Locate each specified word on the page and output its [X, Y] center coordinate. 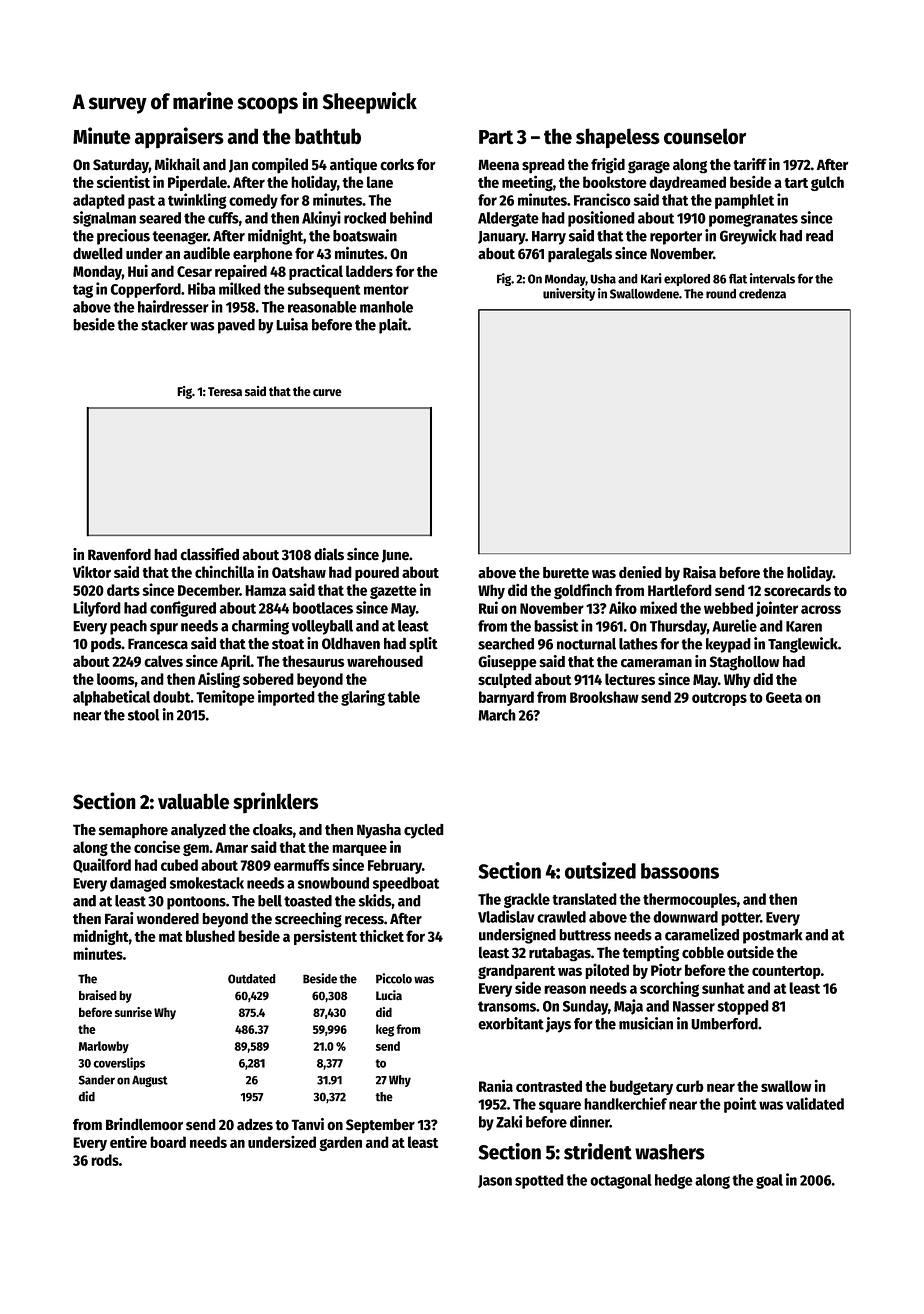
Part [496, 137]
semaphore [133, 831]
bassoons [680, 871]
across [821, 609]
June [395, 556]
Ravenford [119, 554]
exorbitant [511, 1023]
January [501, 238]
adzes [255, 1124]
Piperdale [197, 183]
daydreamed [687, 183]
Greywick [748, 237]
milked [240, 288]
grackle [527, 900]
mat [171, 937]
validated [815, 1103]
